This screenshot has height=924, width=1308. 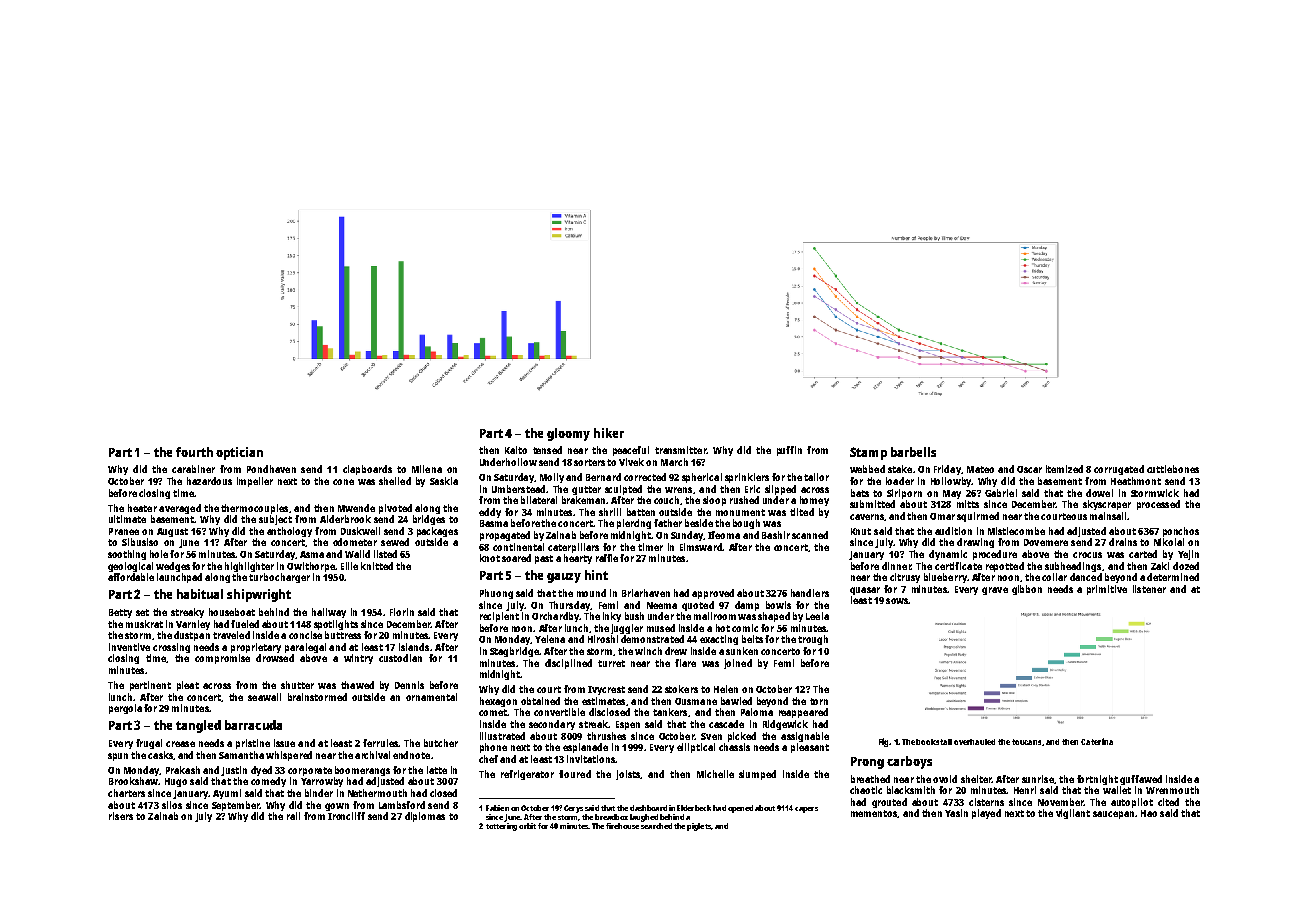 I want to click on Gabriel, so click(x=1001, y=493).
